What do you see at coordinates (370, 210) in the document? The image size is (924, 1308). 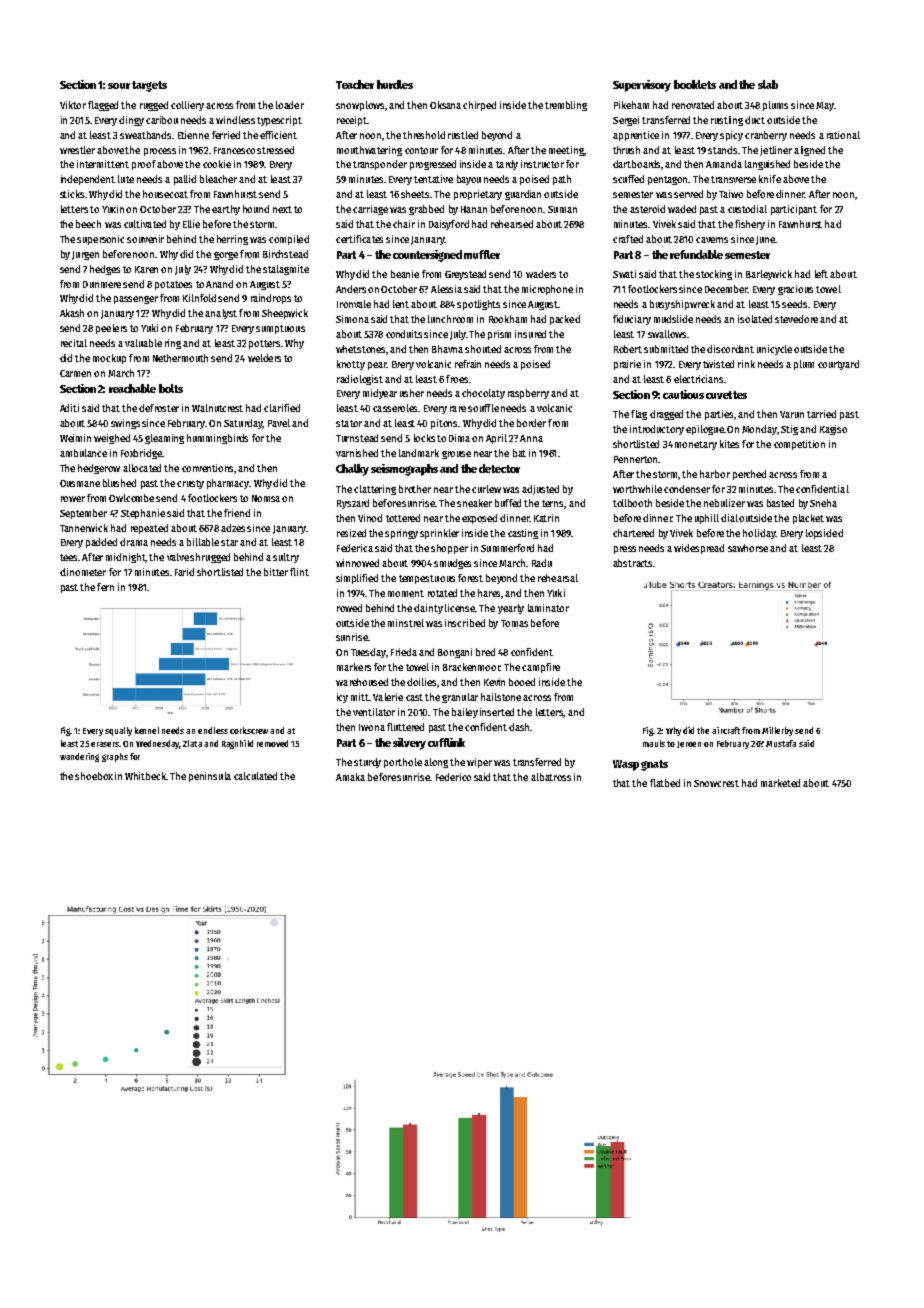 I see `carriage` at bounding box center [370, 210].
